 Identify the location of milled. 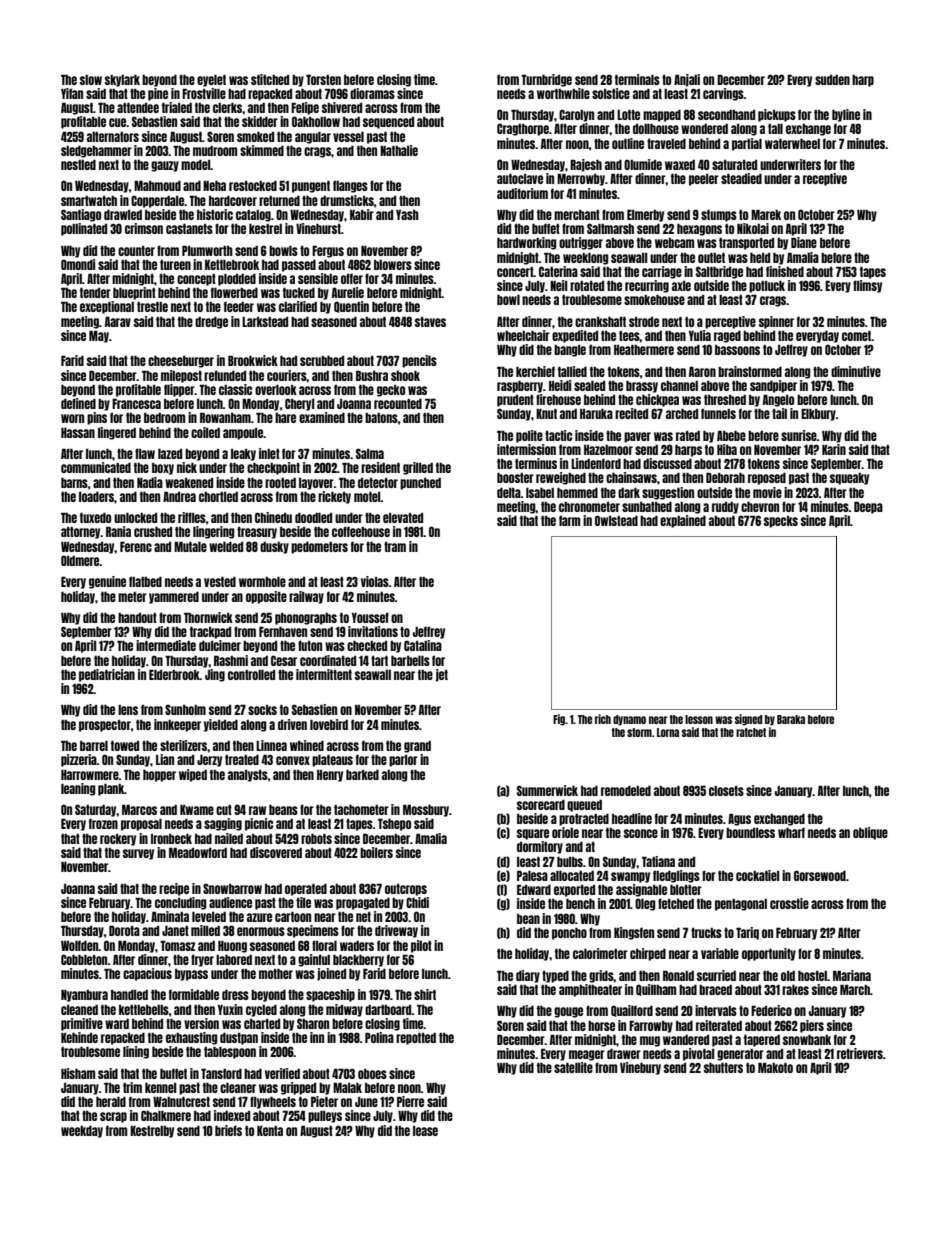
(205, 930).
